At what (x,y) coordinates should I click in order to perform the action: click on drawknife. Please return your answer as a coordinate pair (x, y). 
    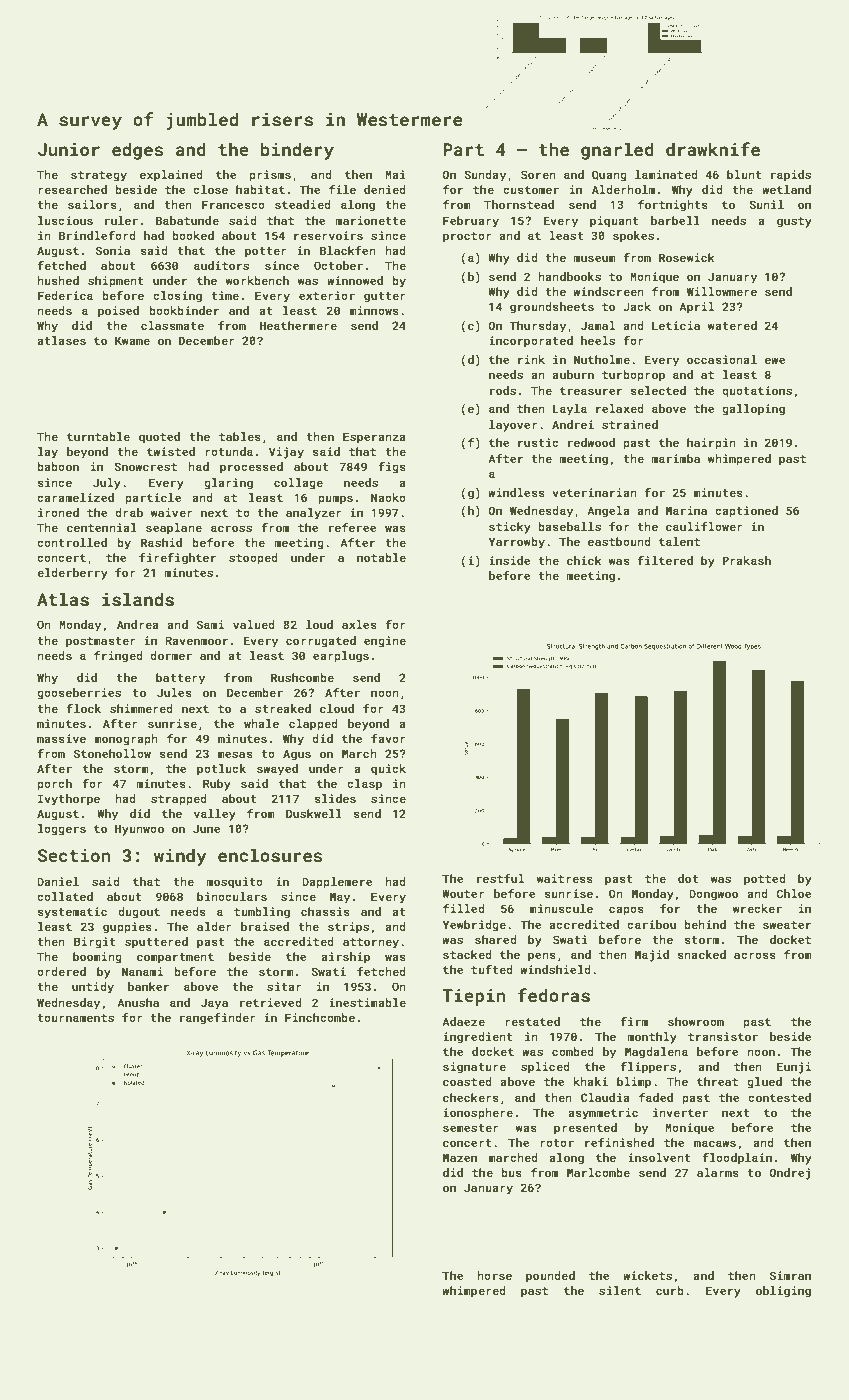
    Looking at the image, I should click on (713, 149).
